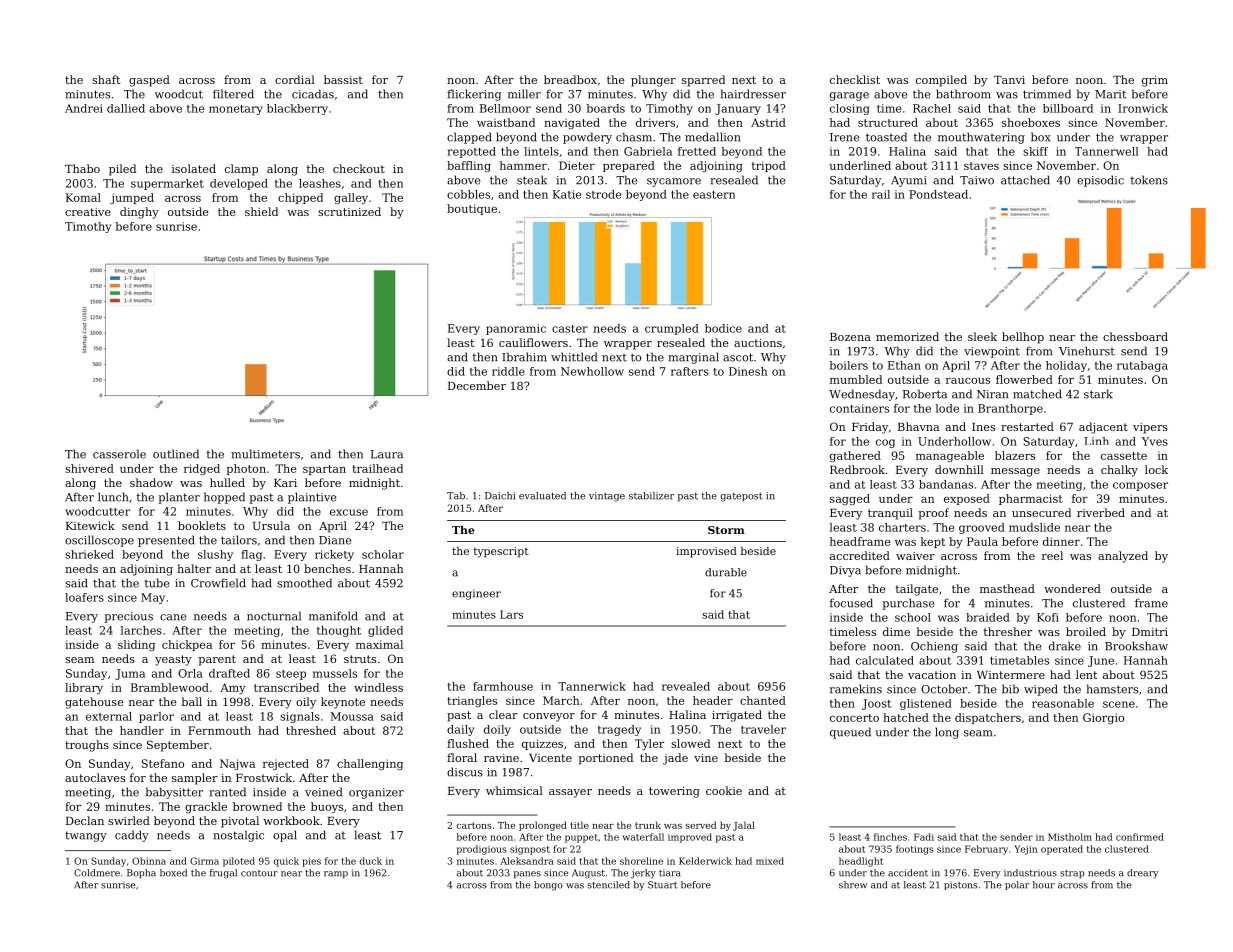 This page has width=1233, height=952. What do you see at coordinates (119, 454) in the page?
I see `casserole` at bounding box center [119, 454].
